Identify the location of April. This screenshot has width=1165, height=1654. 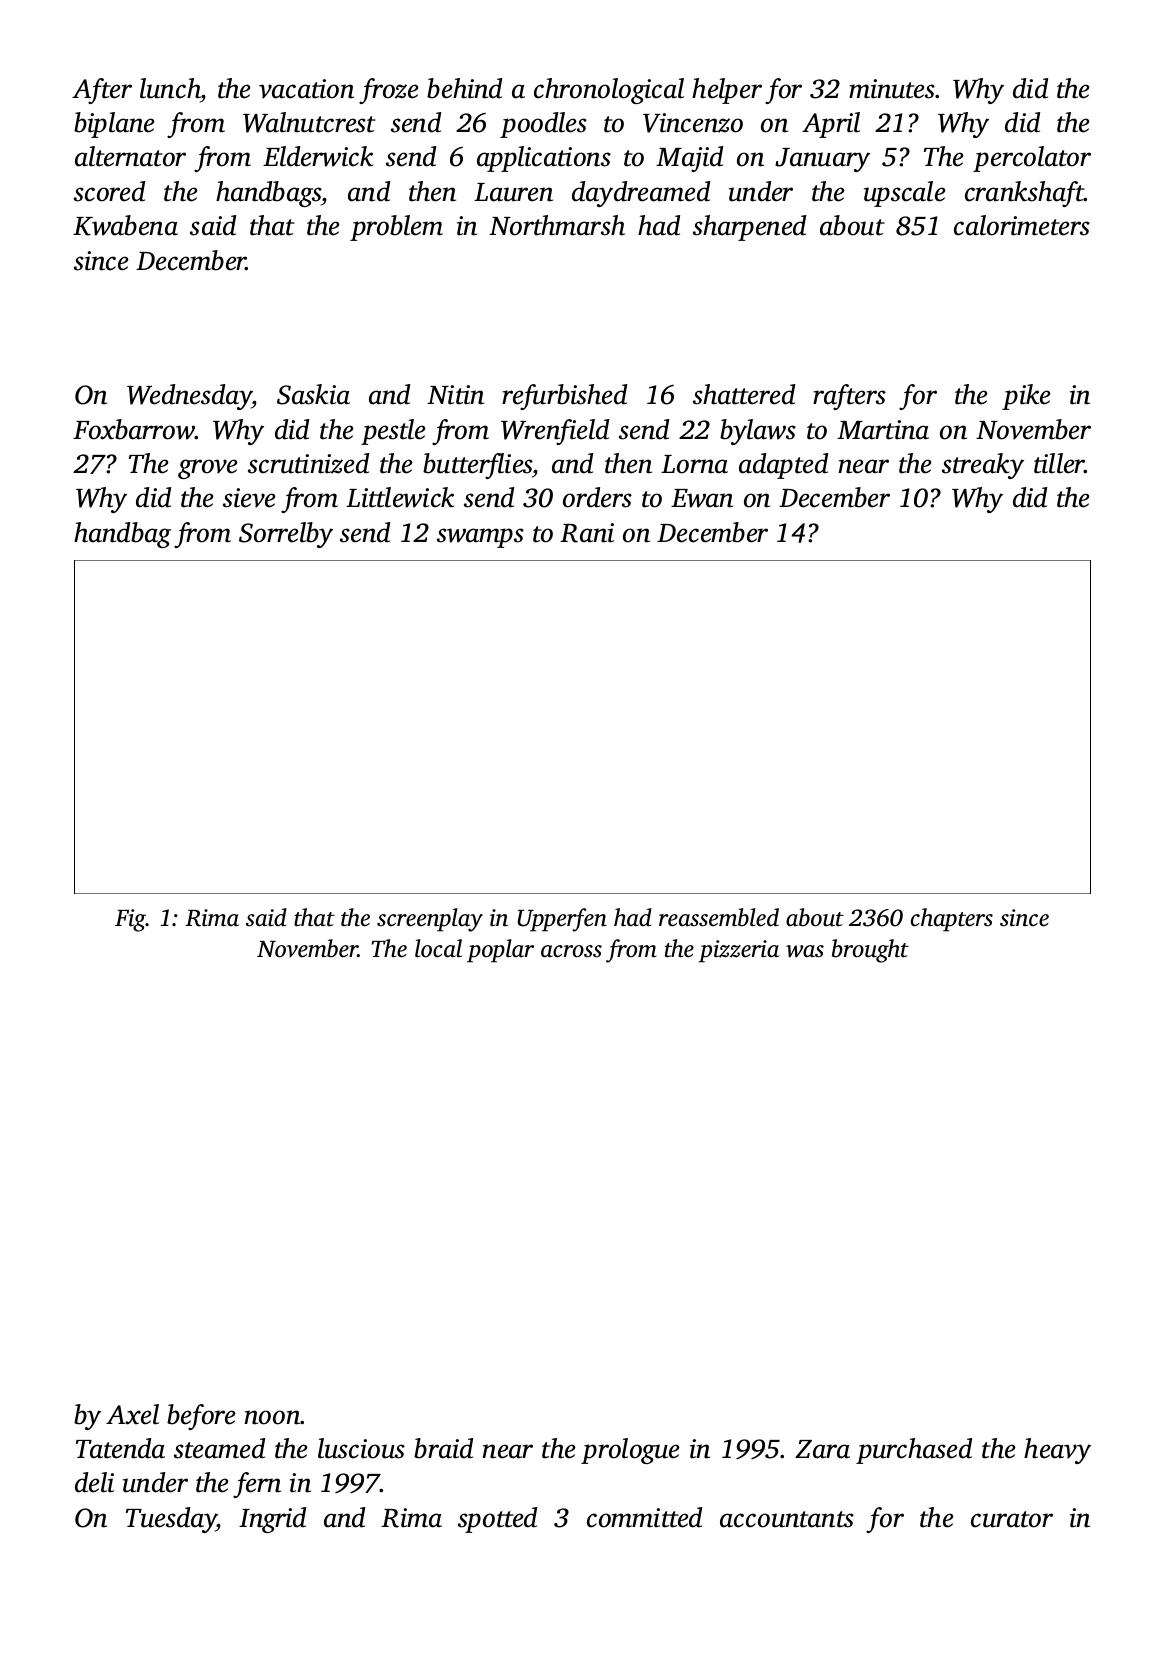
(831, 125).
